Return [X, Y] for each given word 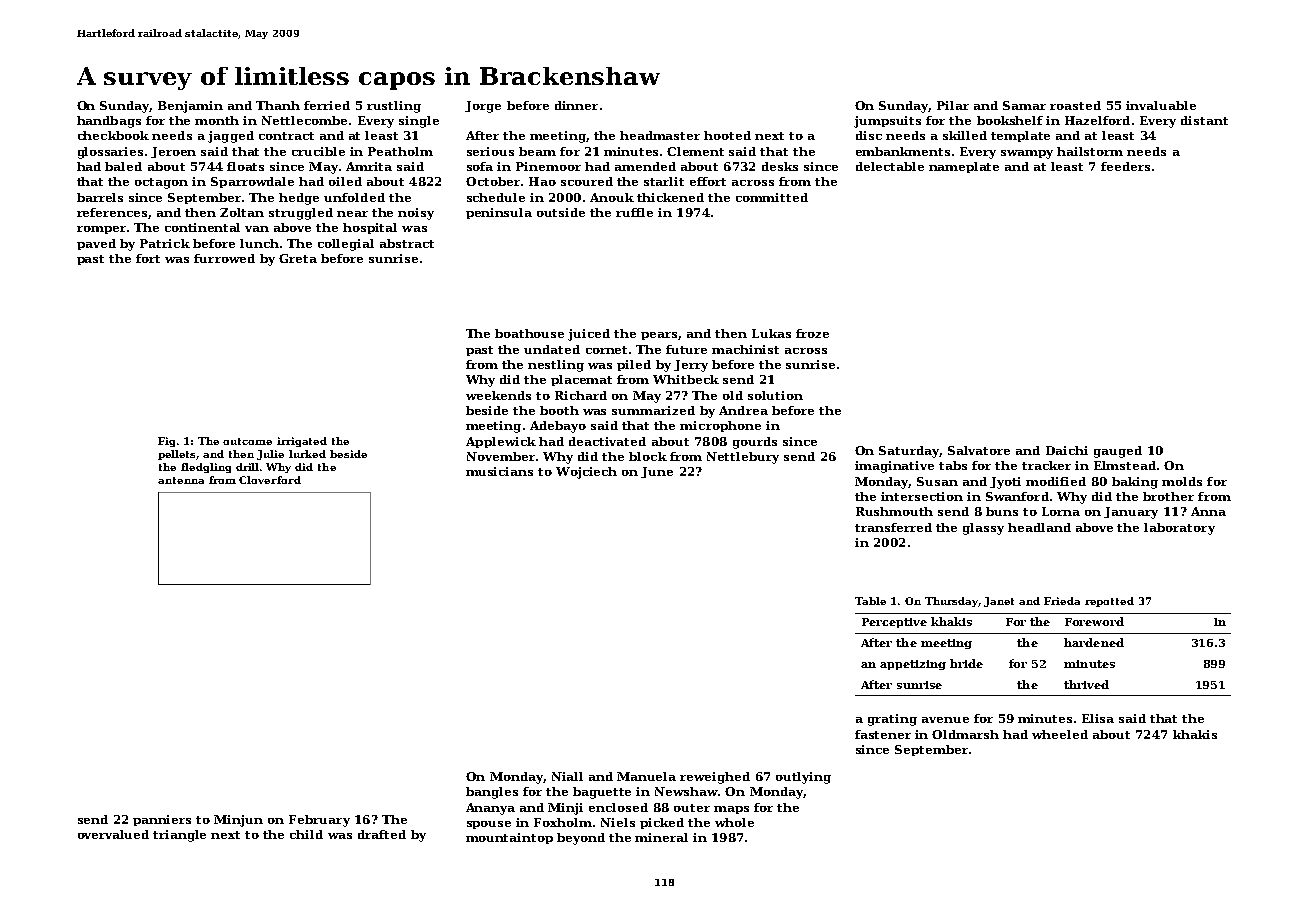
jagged [231, 137]
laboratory [1179, 529]
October [493, 181]
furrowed [224, 258]
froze [812, 333]
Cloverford [270, 480]
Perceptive [894, 623]
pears [660, 336]
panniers [162, 820]
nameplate [964, 167]
